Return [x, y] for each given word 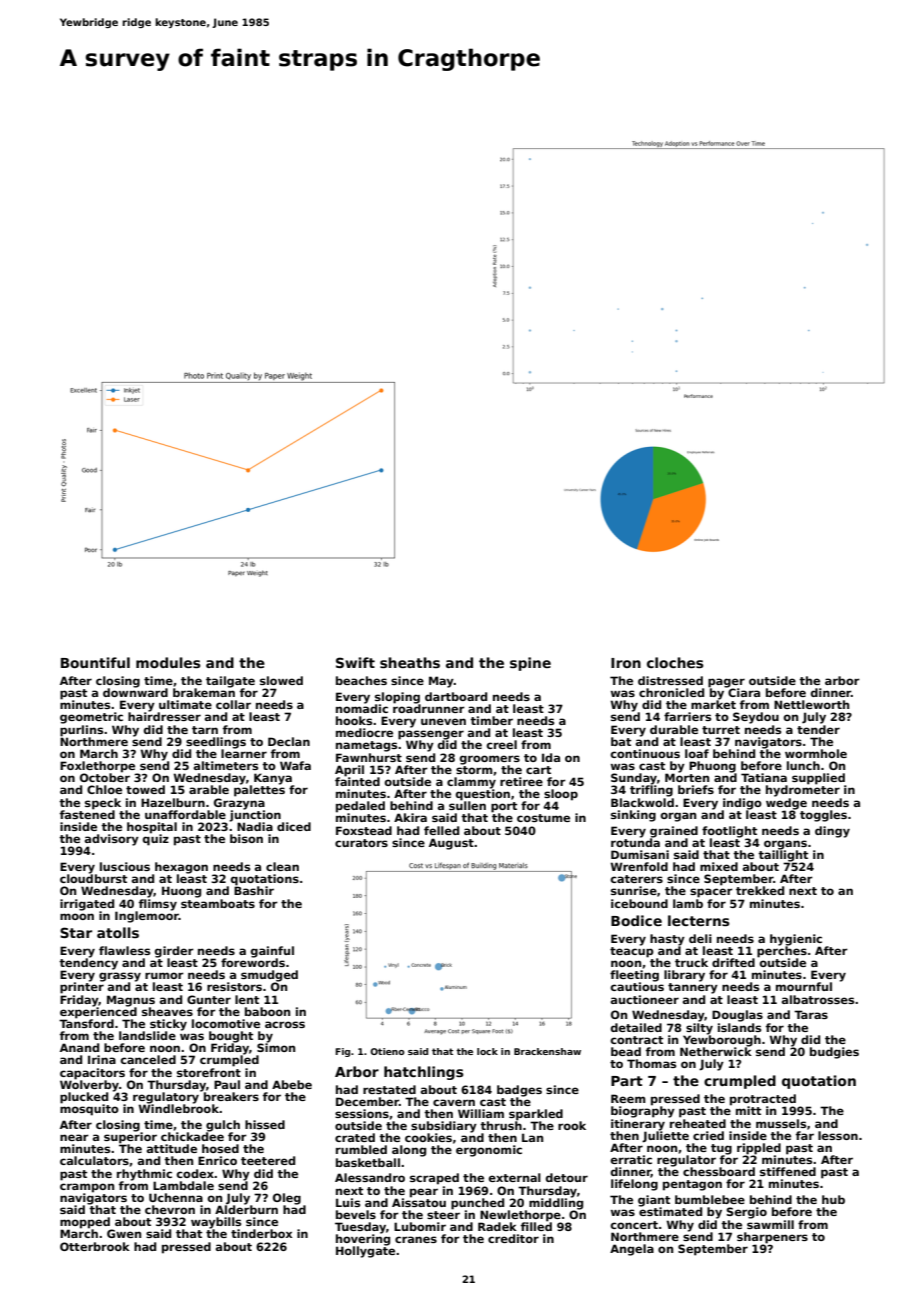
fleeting [634, 976]
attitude [172, 1148]
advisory [112, 840]
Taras [811, 1014]
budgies [834, 1053]
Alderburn [246, 1209]
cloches [675, 662]
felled [441, 830]
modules [168, 662]
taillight [783, 856]
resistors [234, 986]
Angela [632, 1250]
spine [530, 664]
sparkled [536, 1115]
